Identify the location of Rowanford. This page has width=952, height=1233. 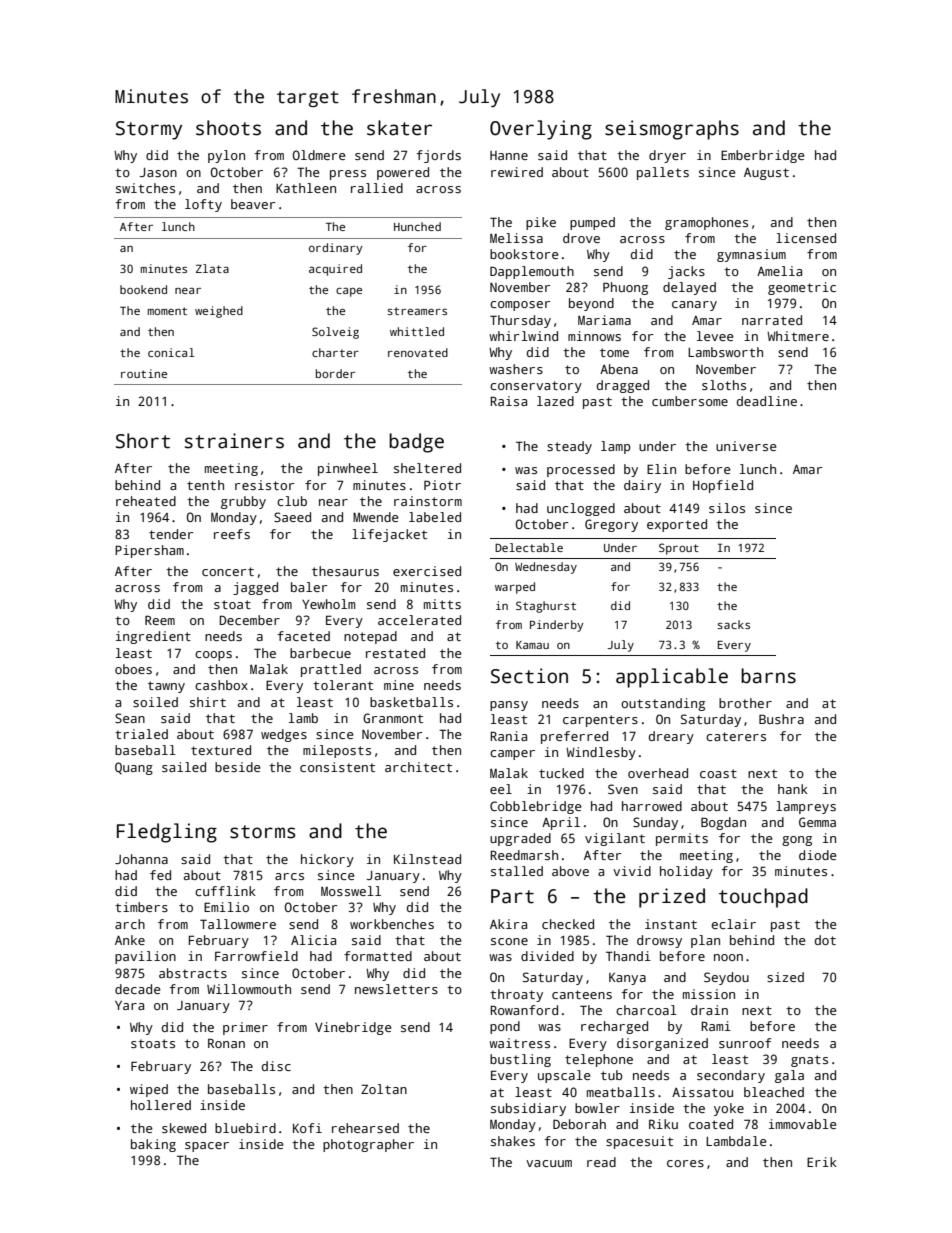
(524, 1010).
